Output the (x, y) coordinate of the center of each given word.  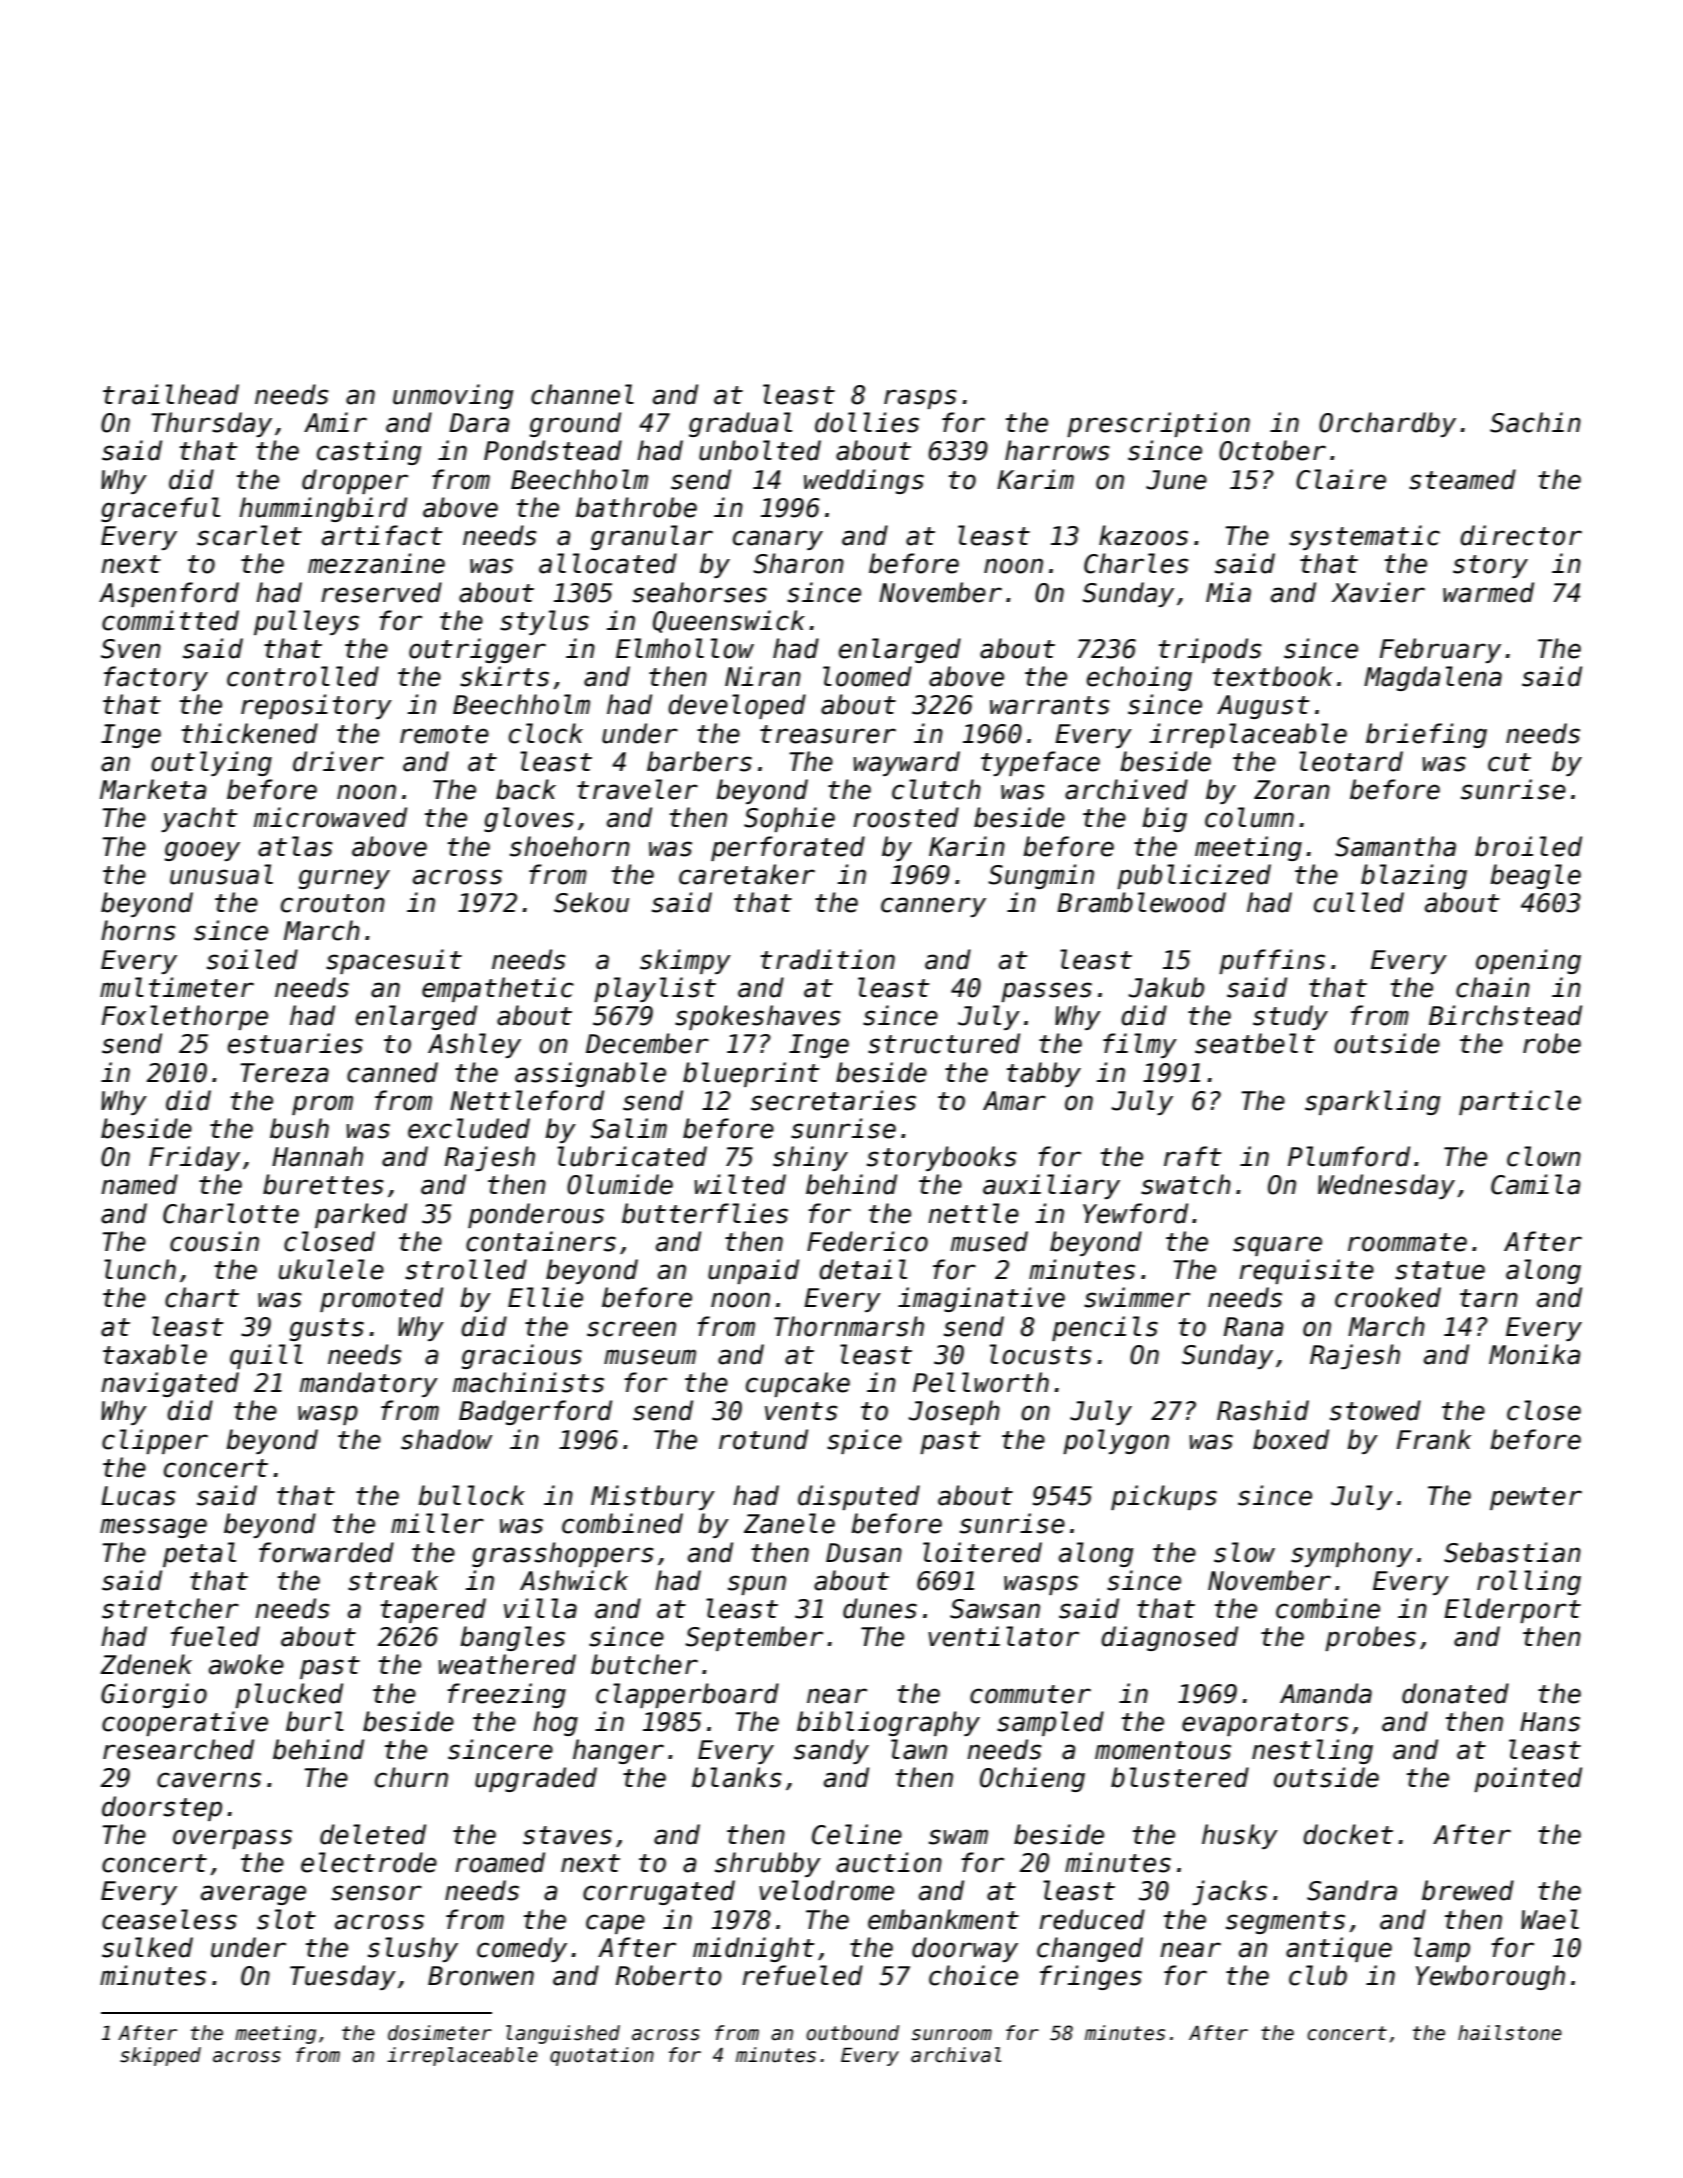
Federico (867, 1241)
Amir (335, 422)
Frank (1434, 1439)
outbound (852, 2033)
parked (361, 1215)
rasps (920, 399)
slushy (413, 1949)
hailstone (1510, 2033)
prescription (1158, 424)
